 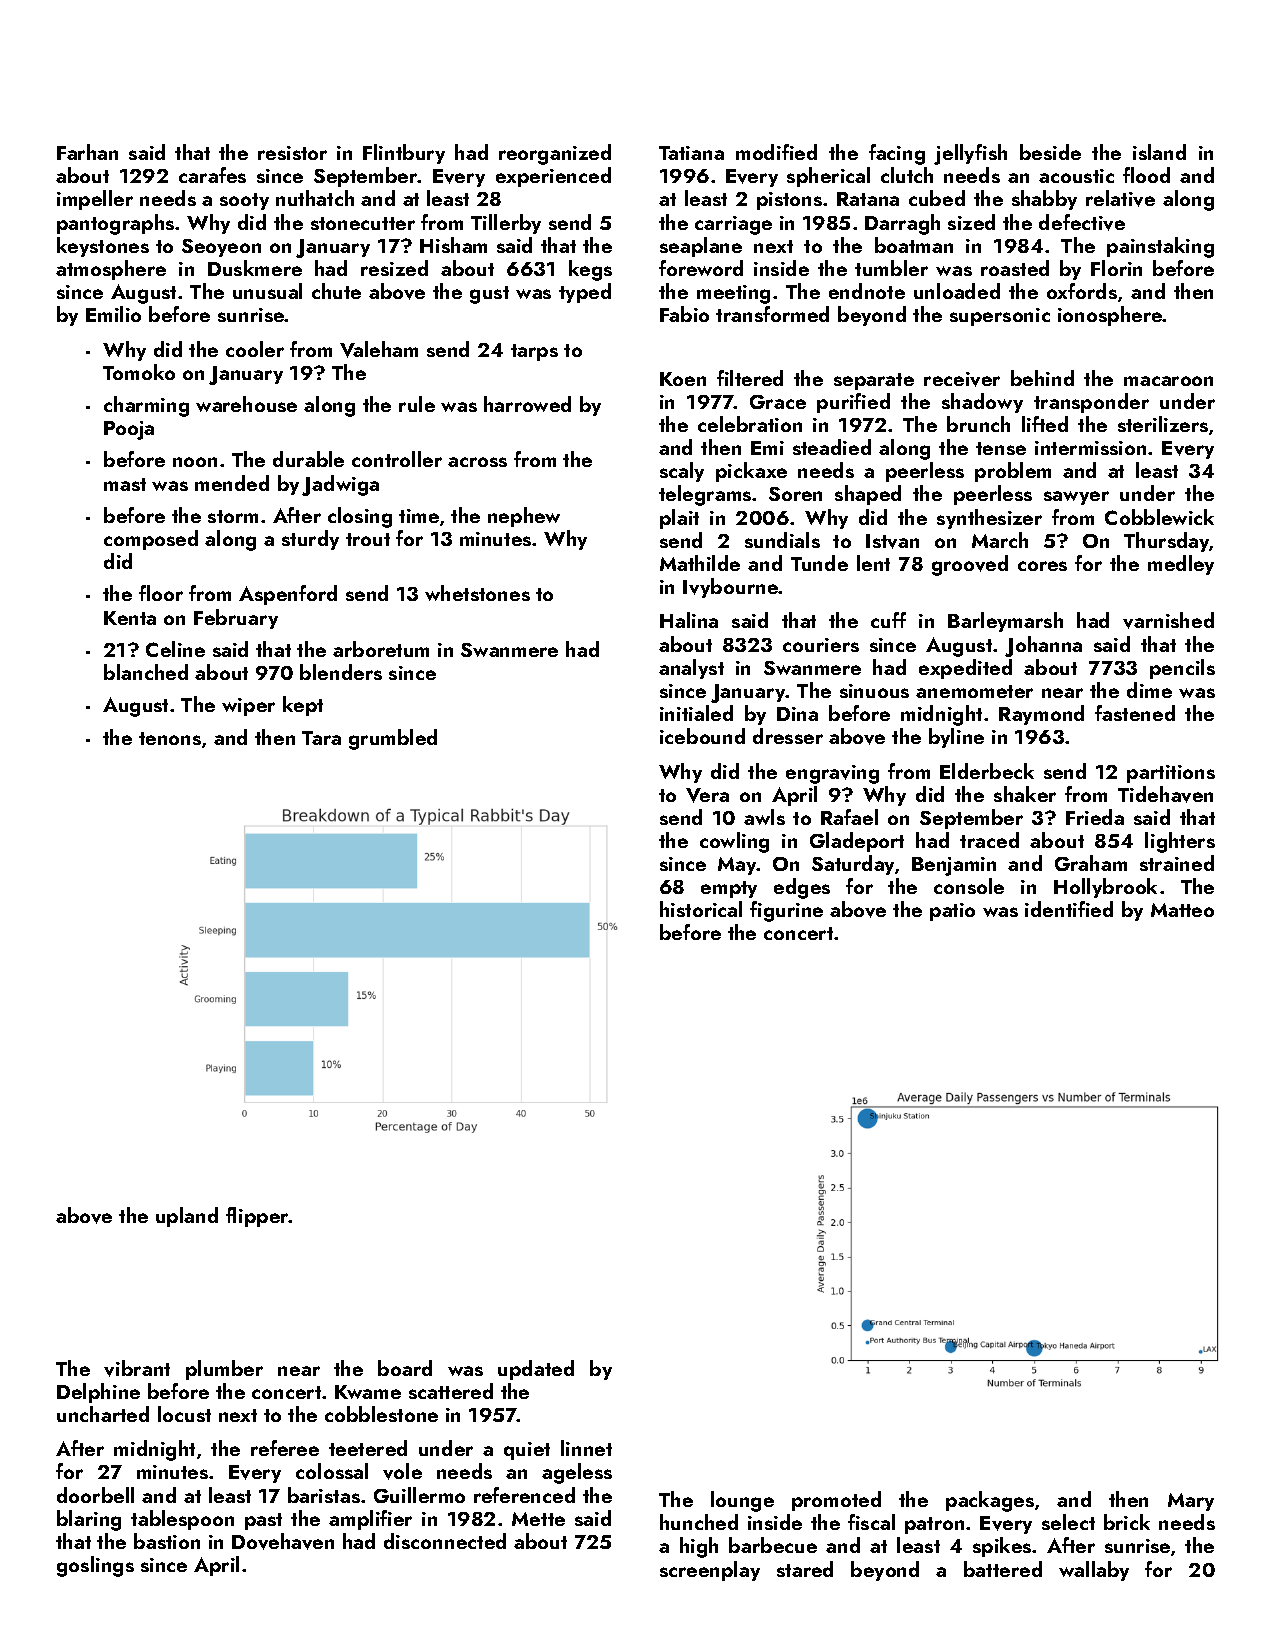 I want to click on upland, so click(x=187, y=1217).
